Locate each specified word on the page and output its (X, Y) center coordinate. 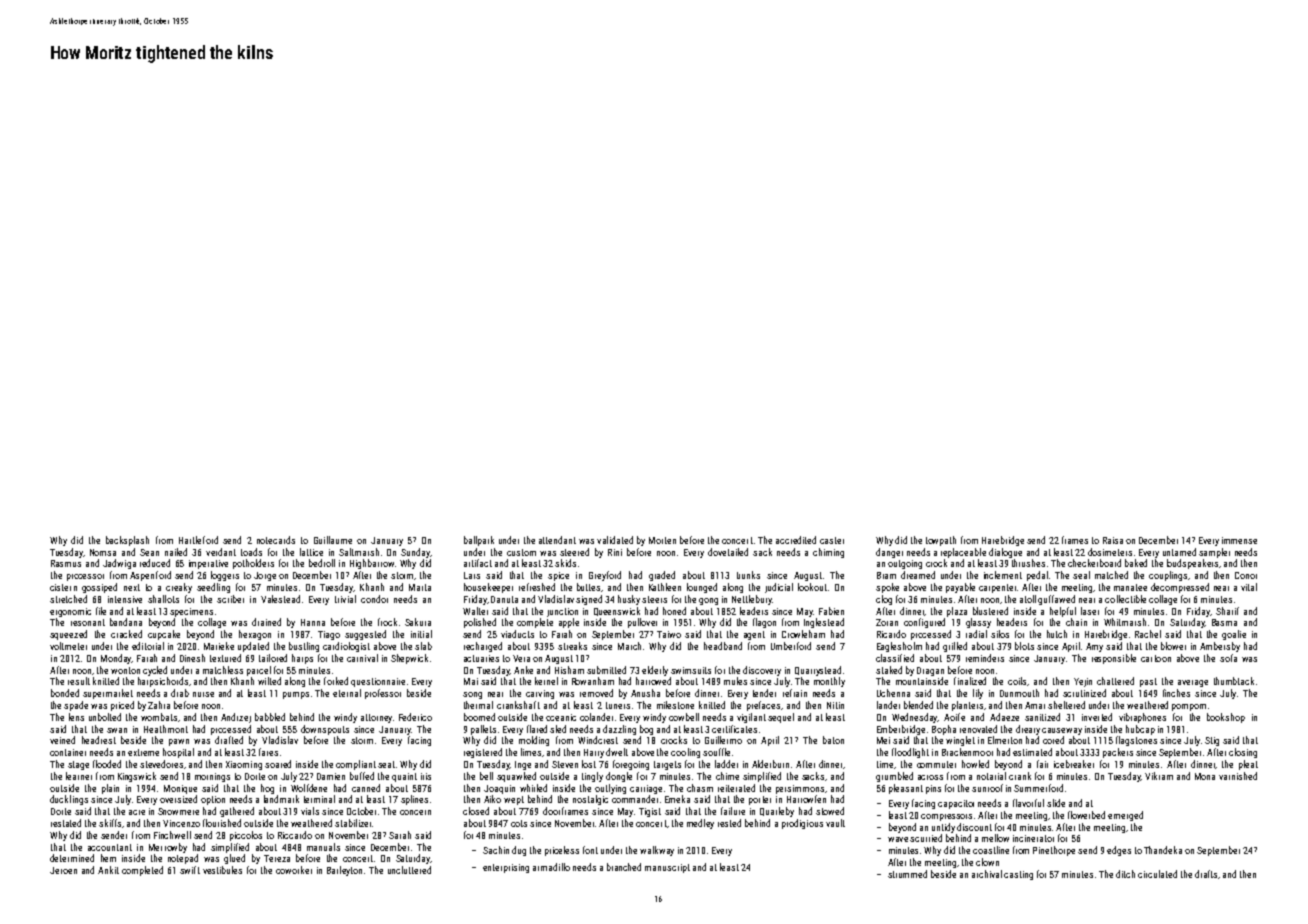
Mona (1205, 776)
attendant (557, 540)
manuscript (667, 868)
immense (1239, 540)
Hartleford (198, 540)
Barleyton (344, 871)
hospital (178, 753)
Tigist (650, 812)
